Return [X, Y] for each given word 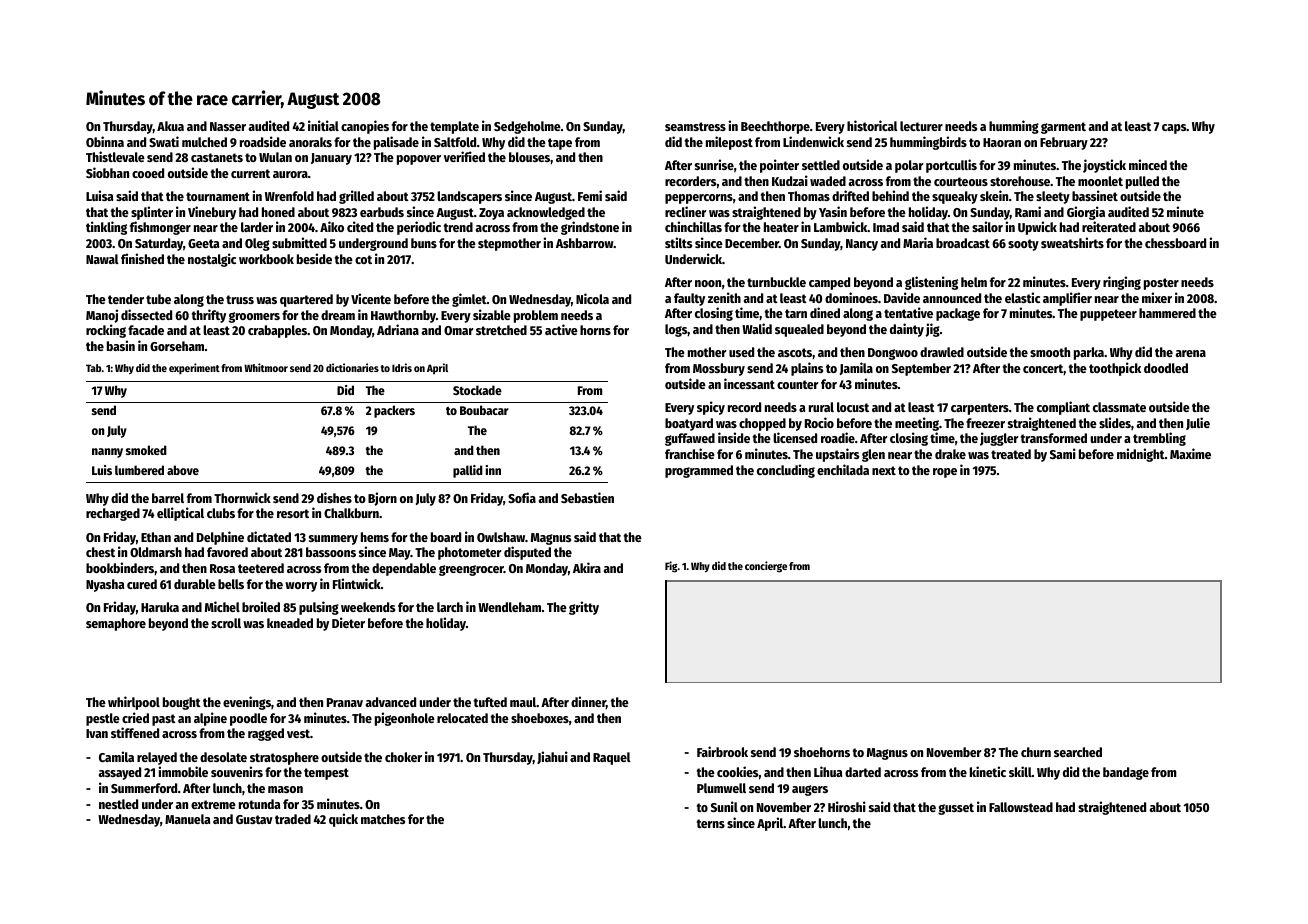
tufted [490, 702]
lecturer [921, 126]
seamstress [695, 126]
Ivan [97, 733]
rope [945, 473]
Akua [170, 126]
